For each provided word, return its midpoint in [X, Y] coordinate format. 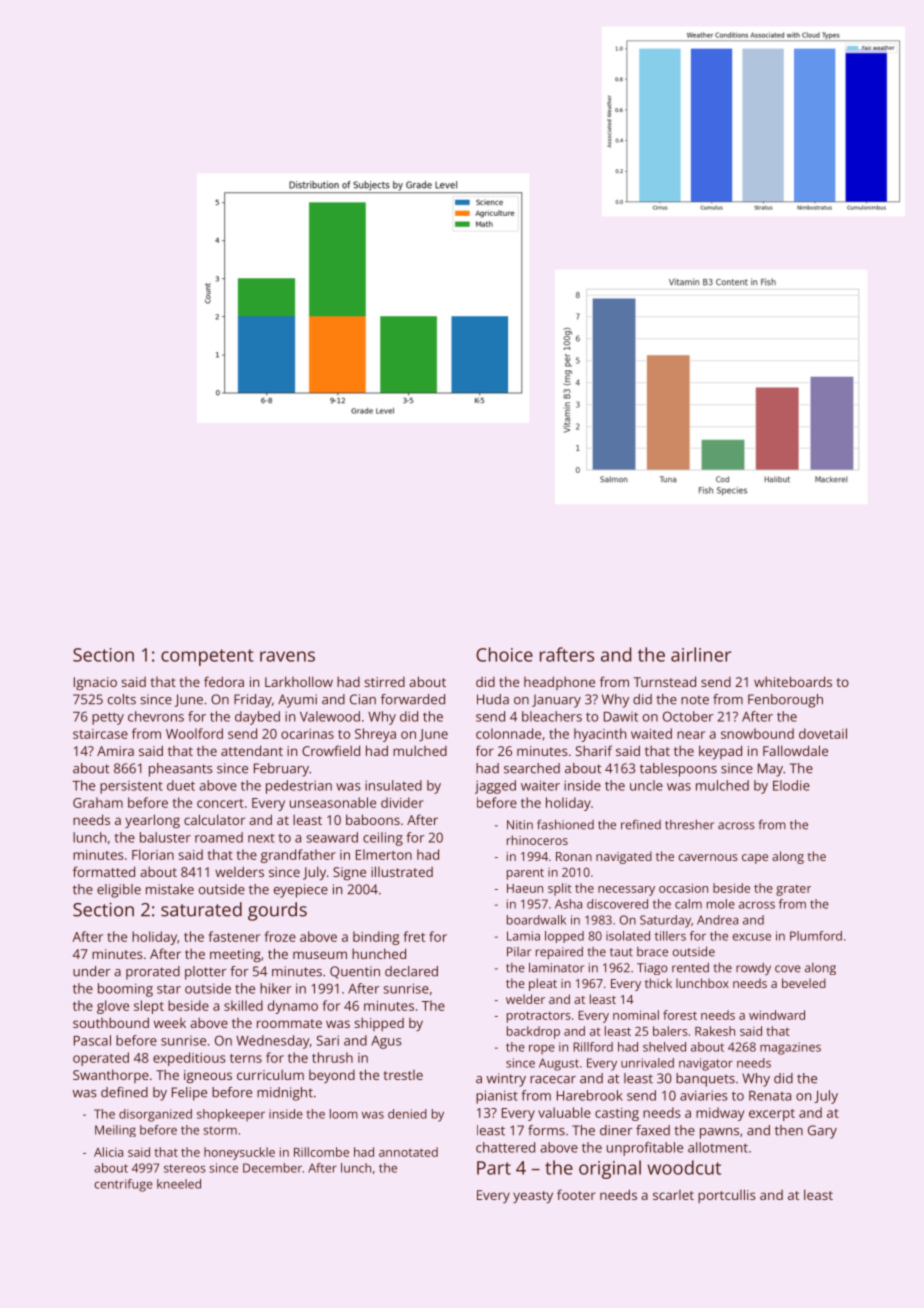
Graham [98, 802]
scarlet [673, 1195]
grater [793, 890]
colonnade [508, 733]
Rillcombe [321, 1152]
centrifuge [123, 1185]
